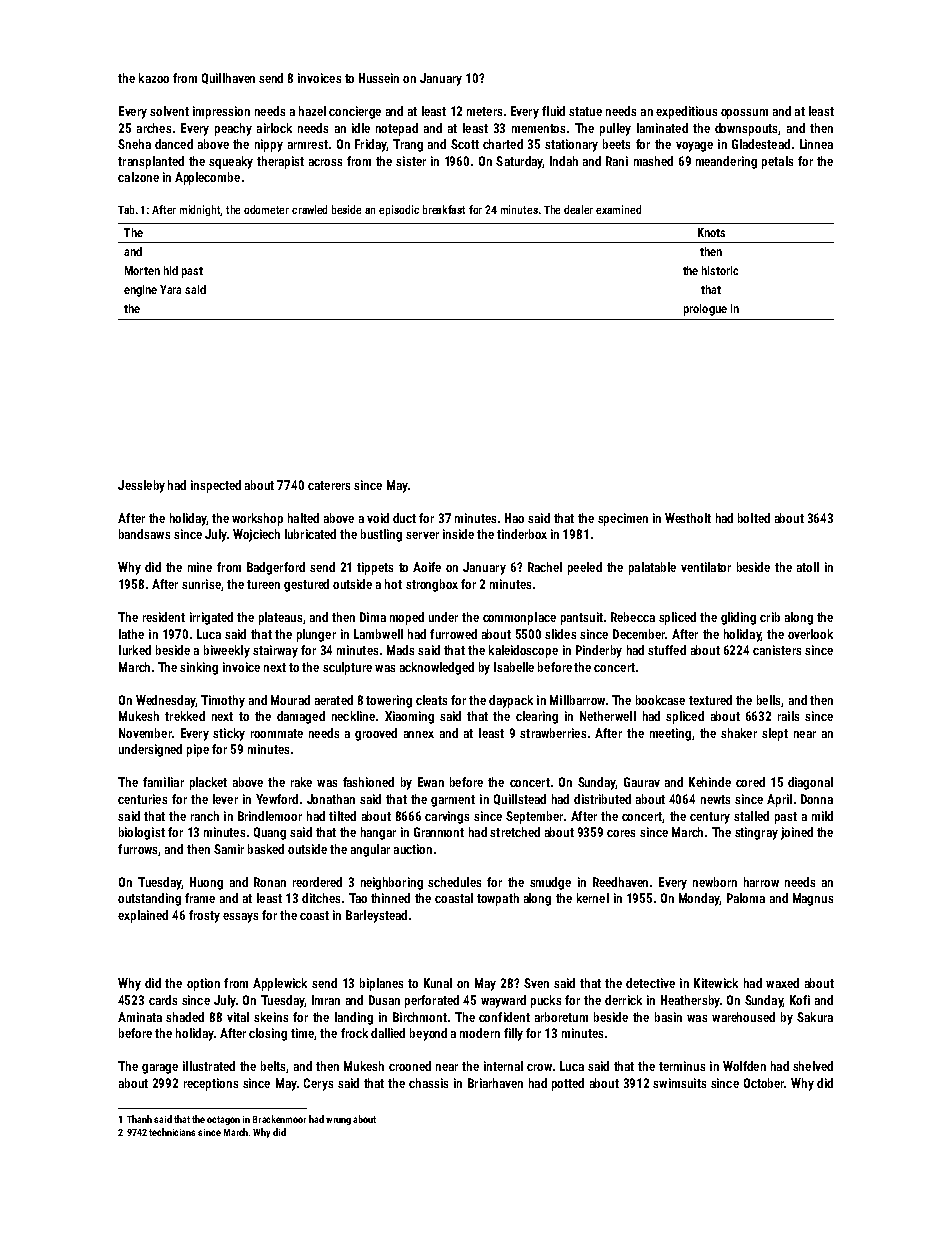 The image size is (952, 1233). What do you see at coordinates (338, 1121) in the screenshot?
I see `wrung` at bounding box center [338, 1121].
